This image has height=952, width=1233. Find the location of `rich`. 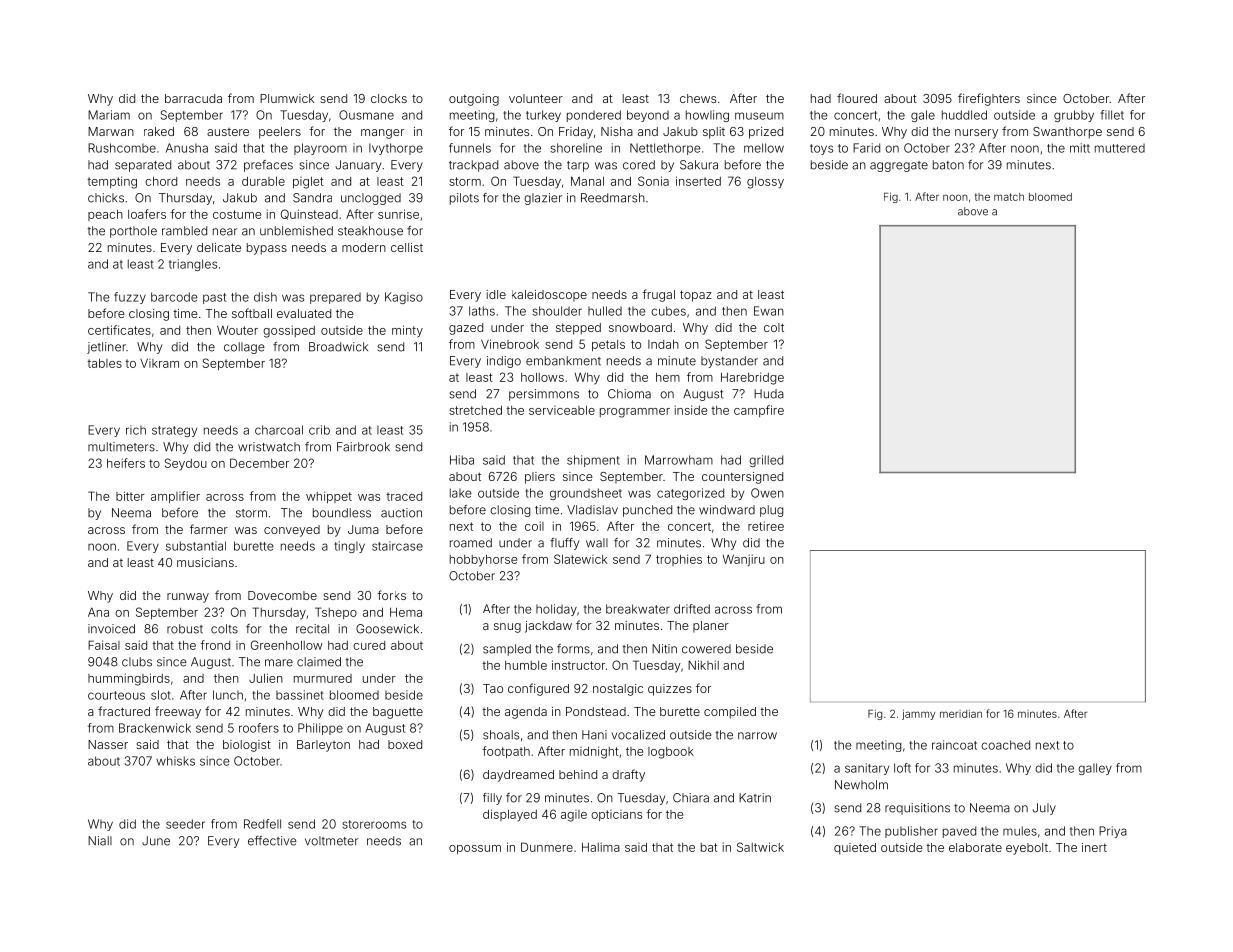

rich is located at coordinates (136, 430).
